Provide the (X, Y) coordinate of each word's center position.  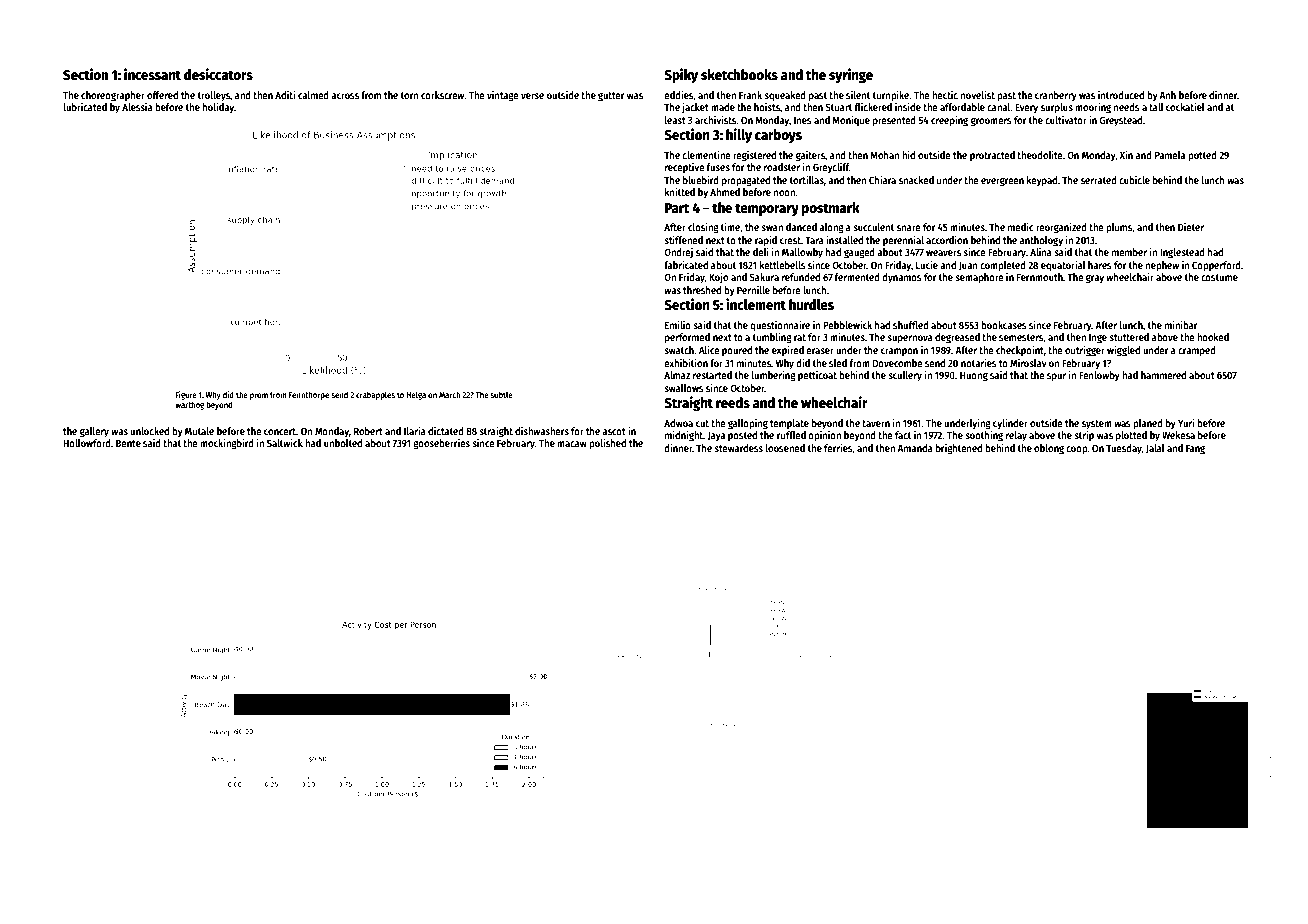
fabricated (686, 265)
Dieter (1191, 227)
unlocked (149, 431)
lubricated (85, 107)
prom (259, 396)
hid (908, 155)
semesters (1021, 338)
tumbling (772, 338)
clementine (706, 155)
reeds (733, 402)
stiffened (683, 240)
